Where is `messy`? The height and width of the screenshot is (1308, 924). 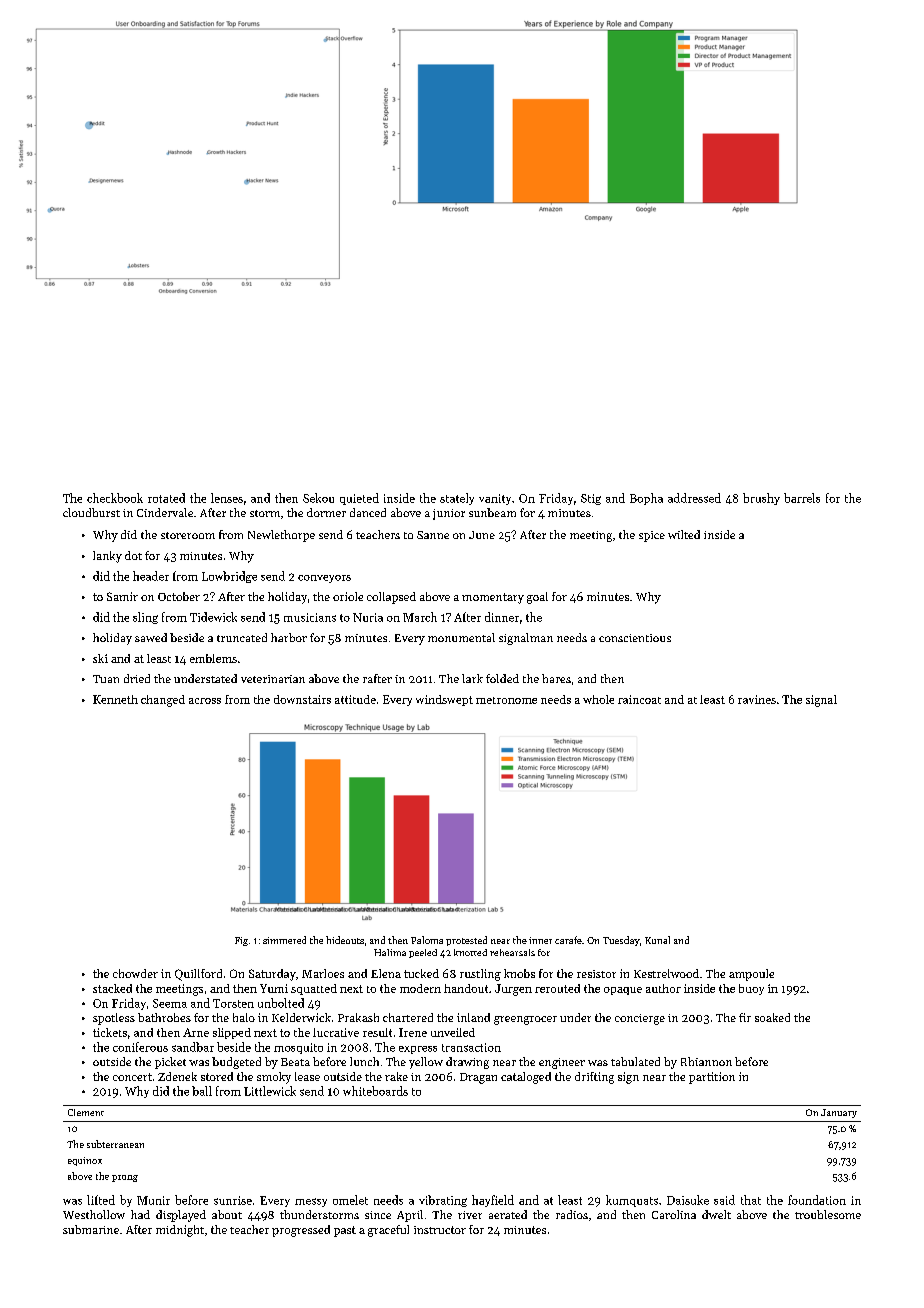 messy is located at coordinates (311, 1202).
